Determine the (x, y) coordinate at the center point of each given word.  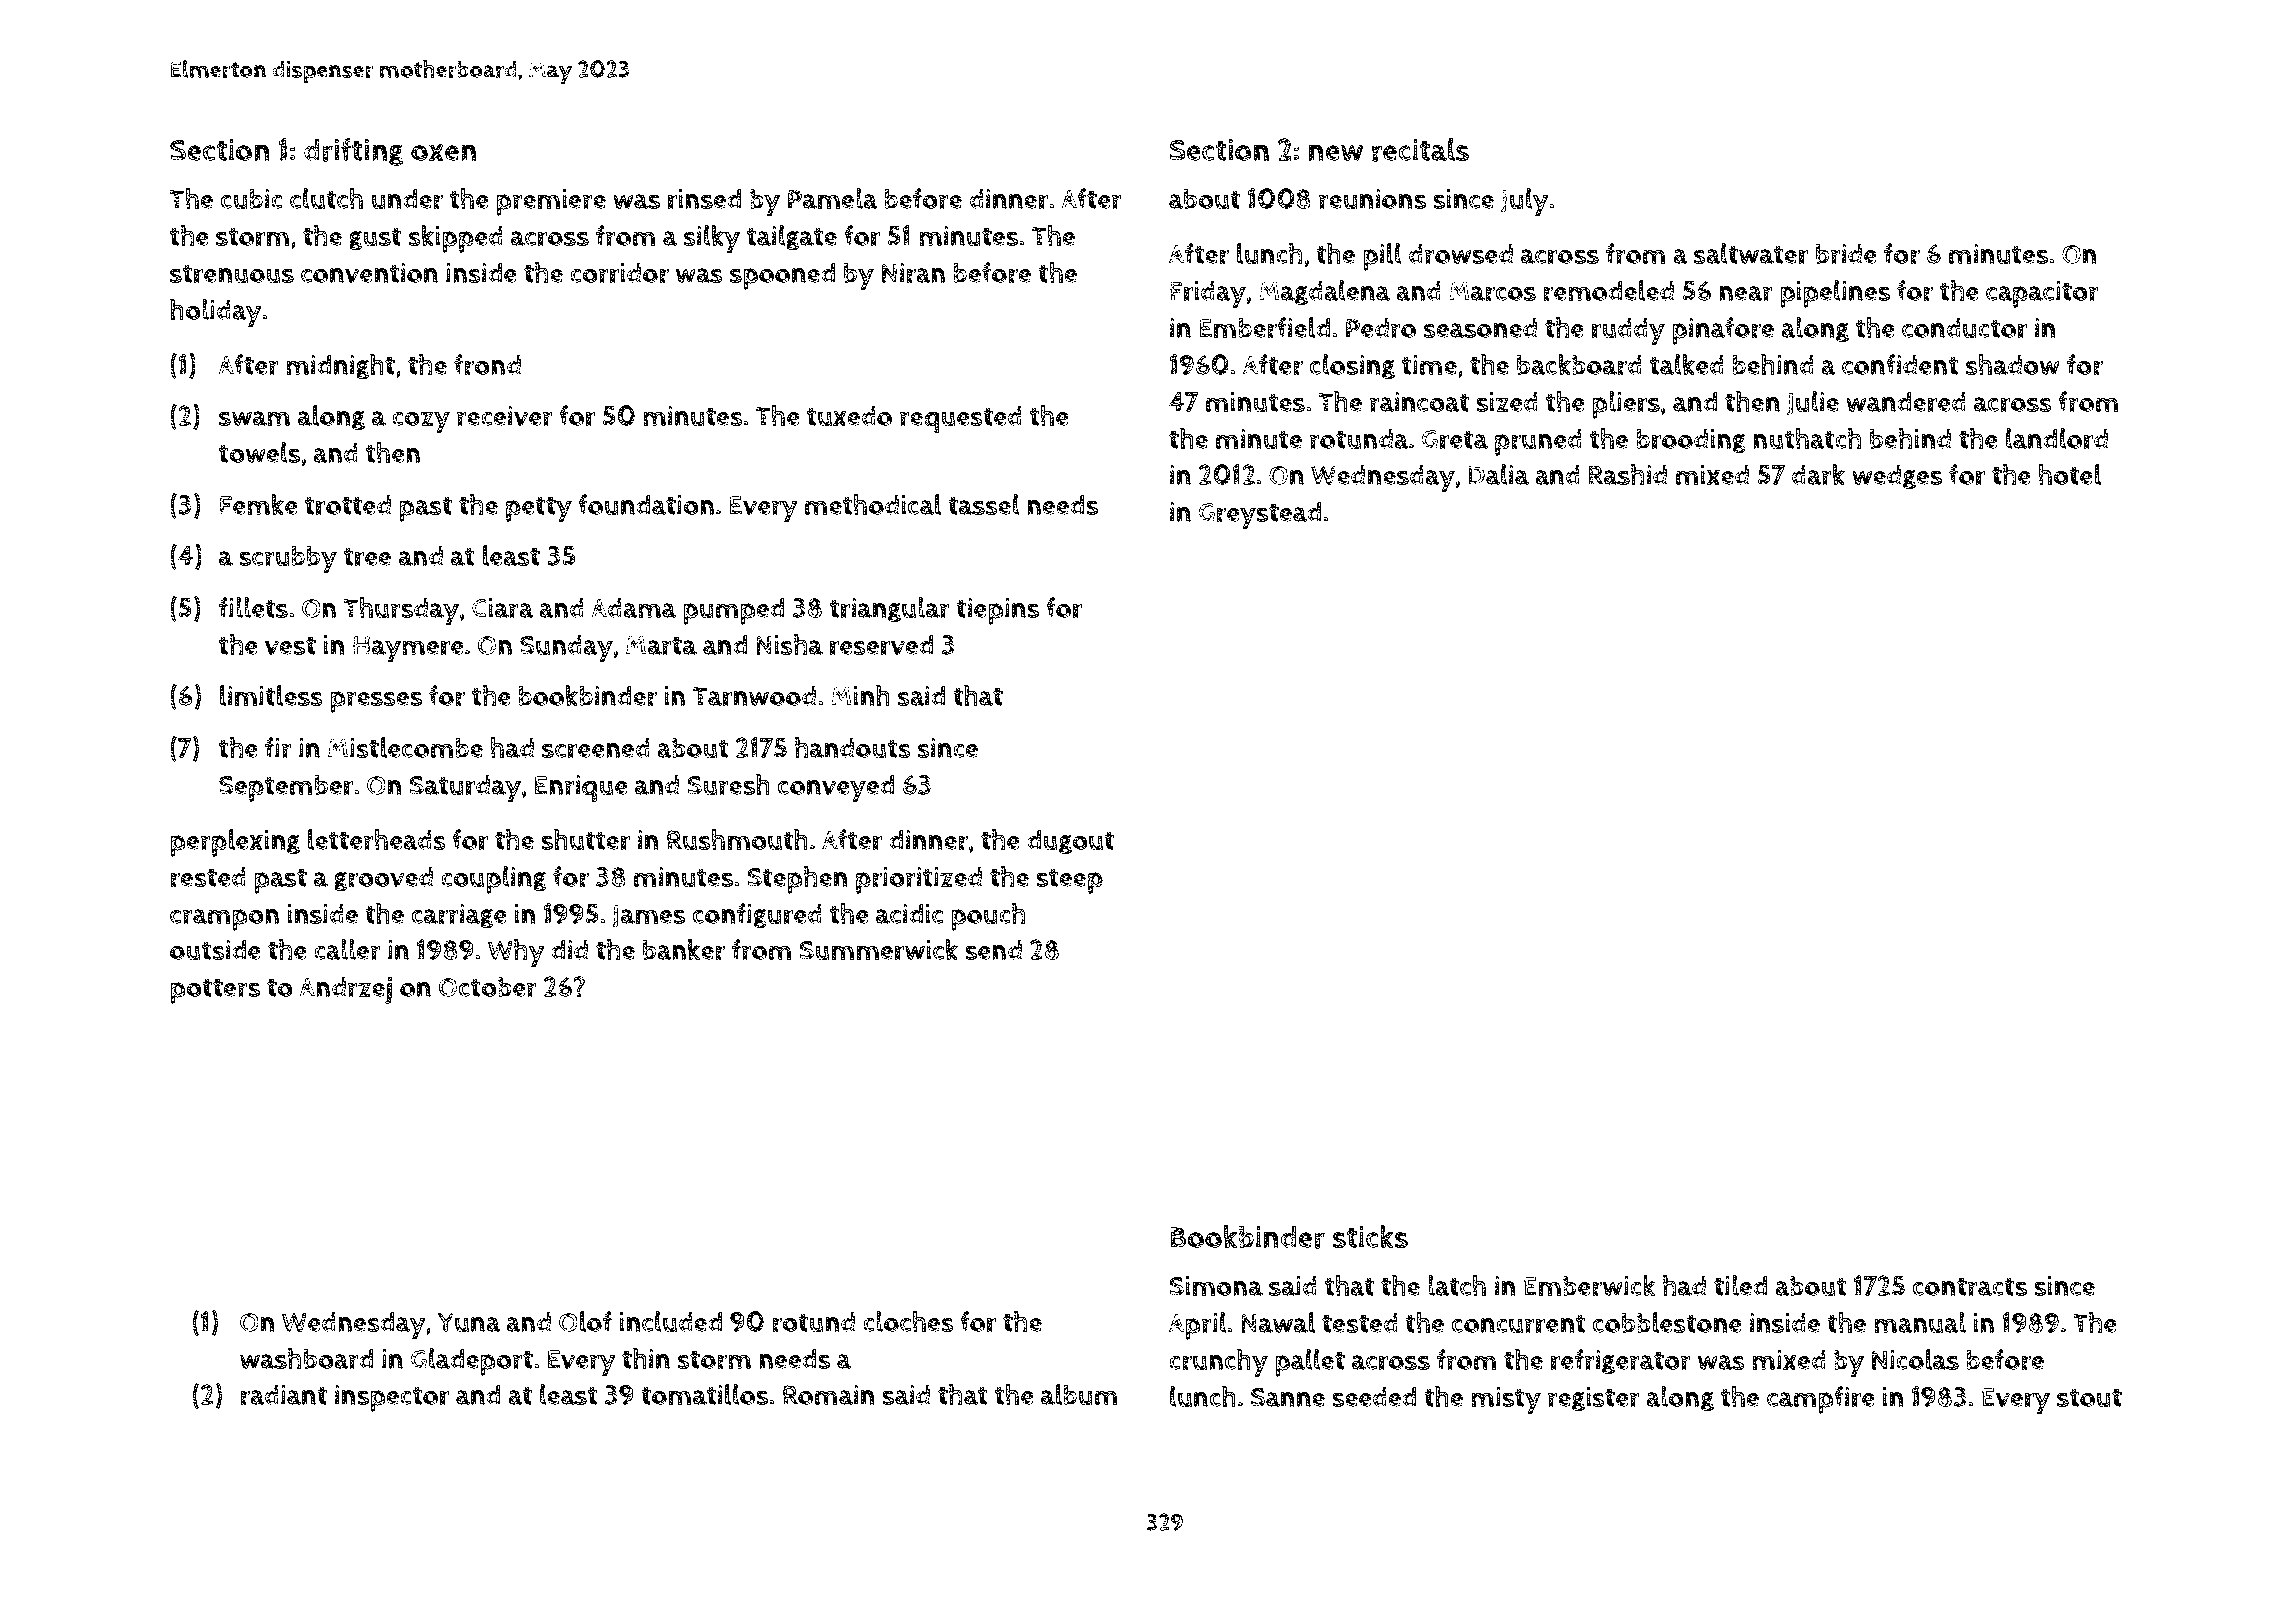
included (670, 1322)
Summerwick (878, 950)
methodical (873, 504)
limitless (271, 695)
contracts (1970, 1287)
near (1746, 294)
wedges (1897, 476)
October (487, 987)
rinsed (704, 199)
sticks (1370, 1236)
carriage (459, 916)
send (993, 949)
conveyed (836, 788)
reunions (1372, 199)
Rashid (1627, 474)
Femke (259, 504)
